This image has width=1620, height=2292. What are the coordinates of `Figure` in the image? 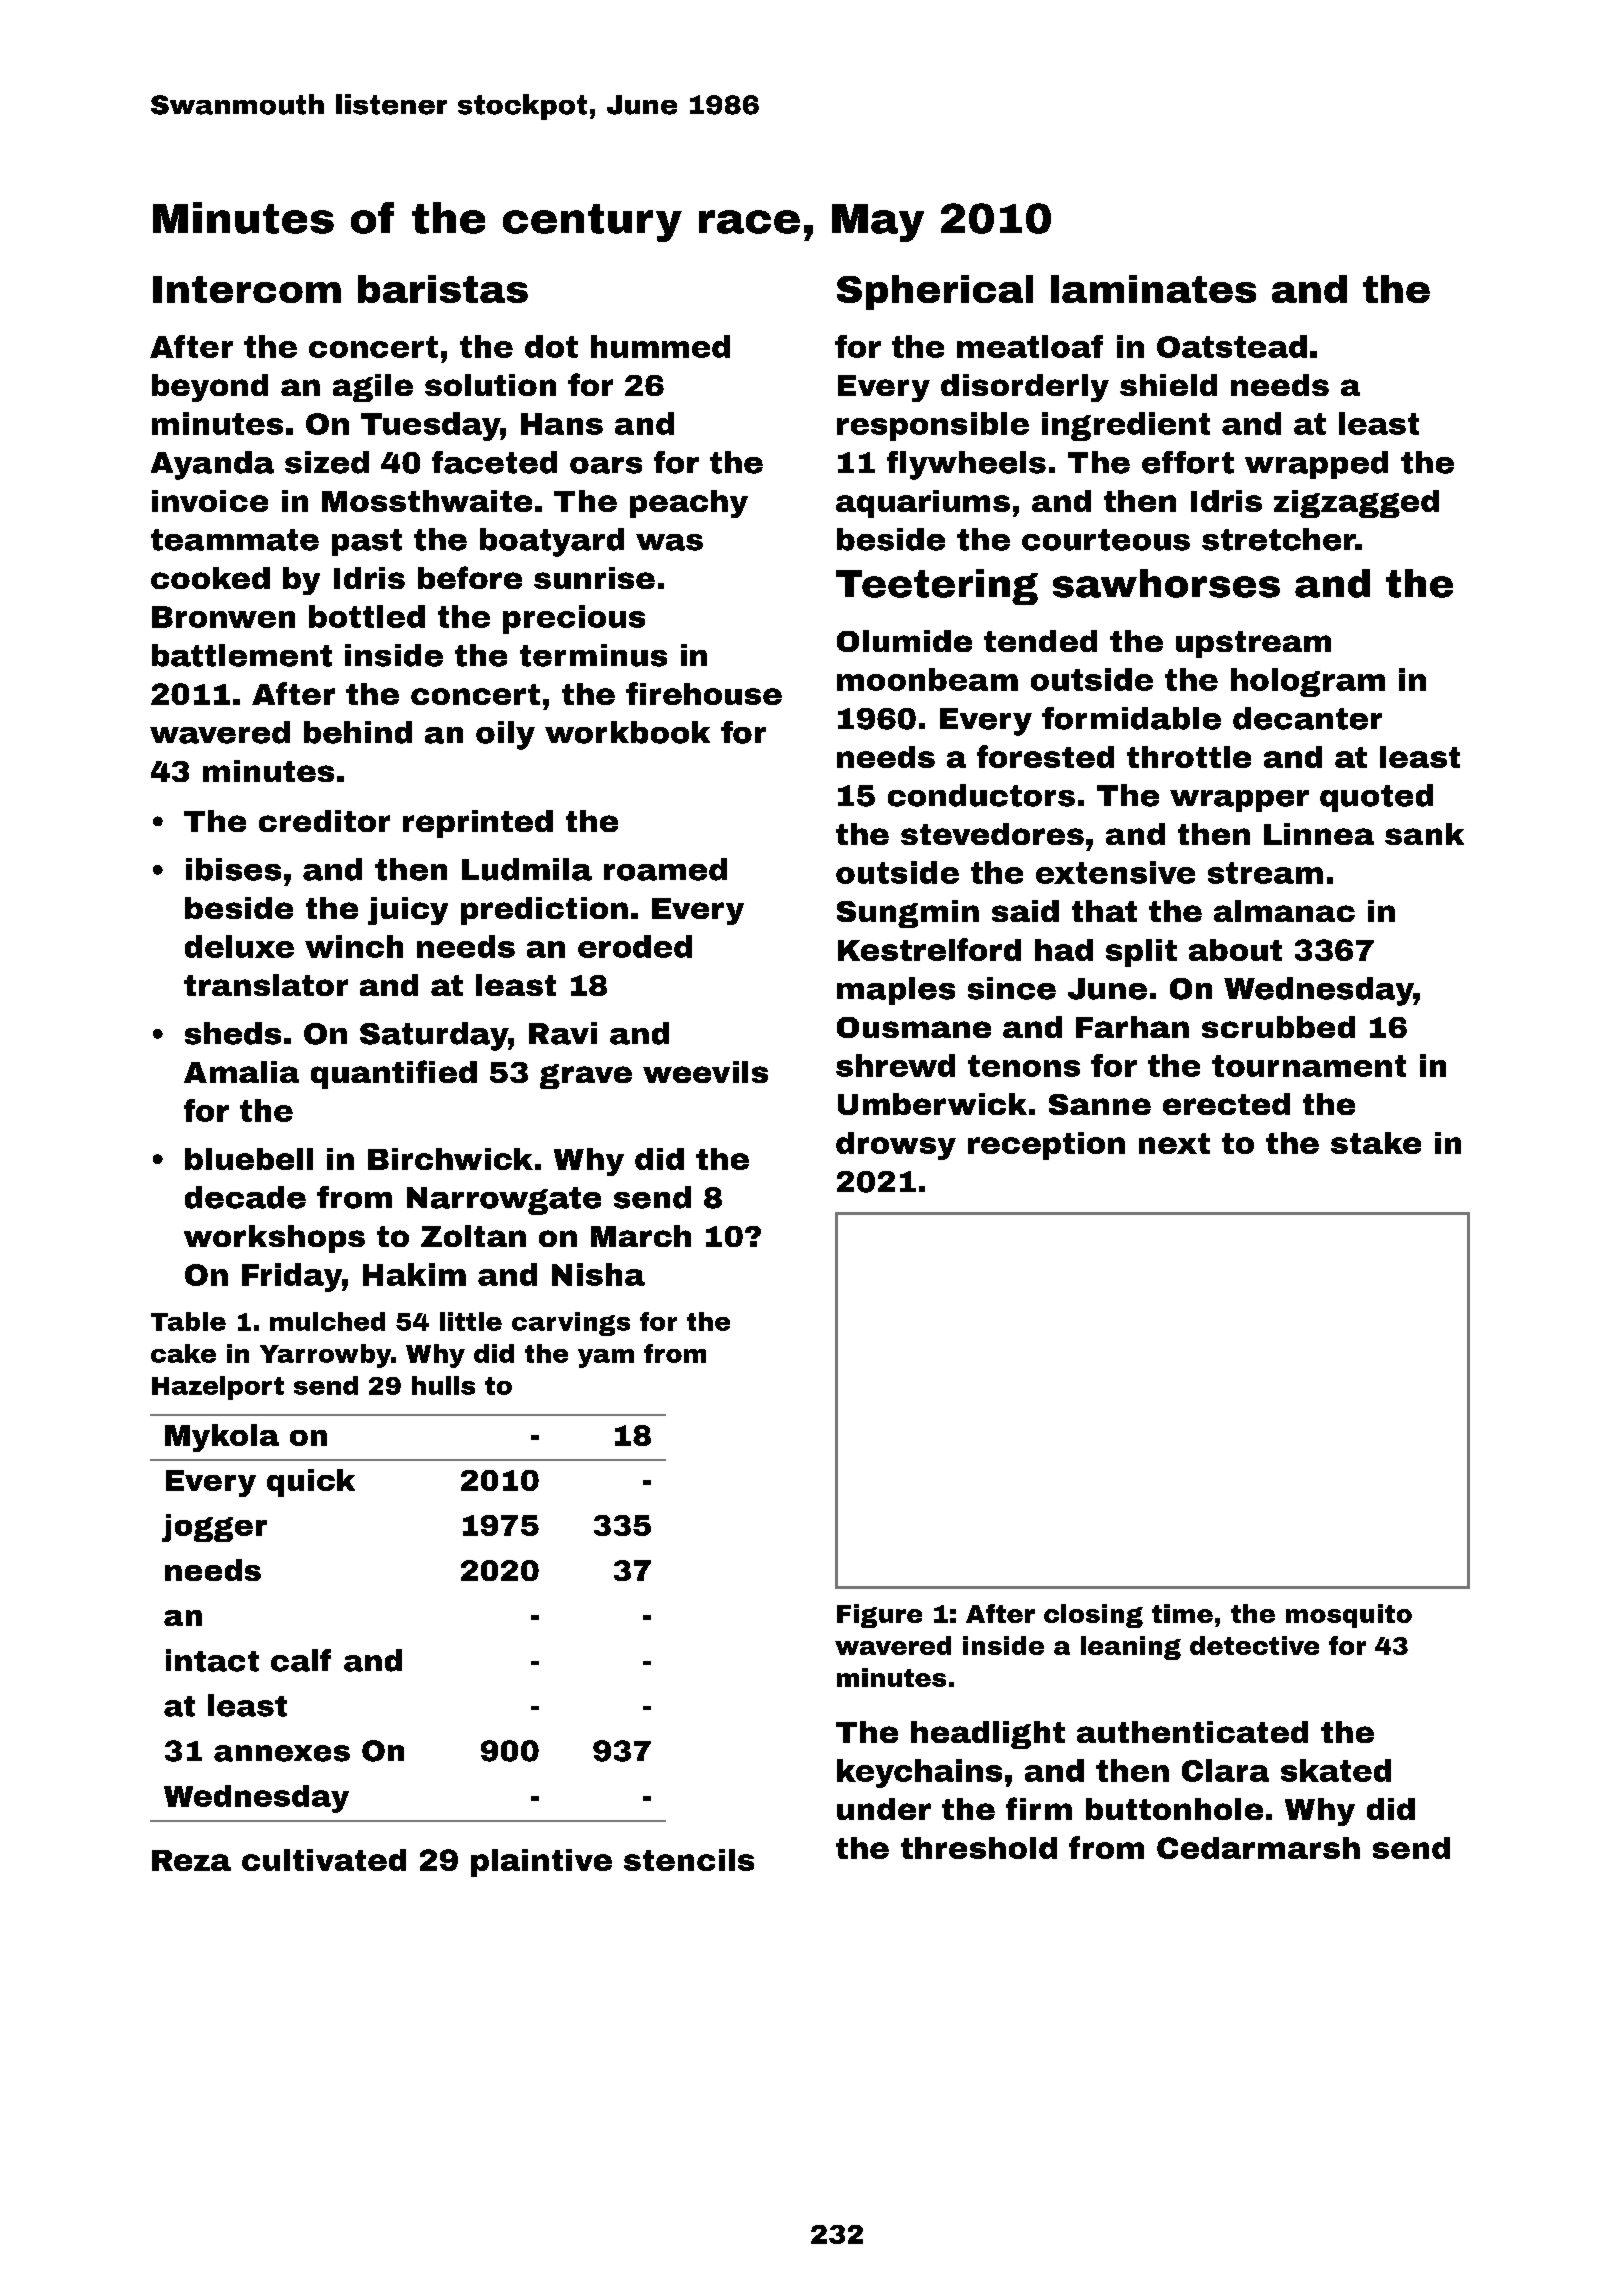 It's located at (879, 1616).
